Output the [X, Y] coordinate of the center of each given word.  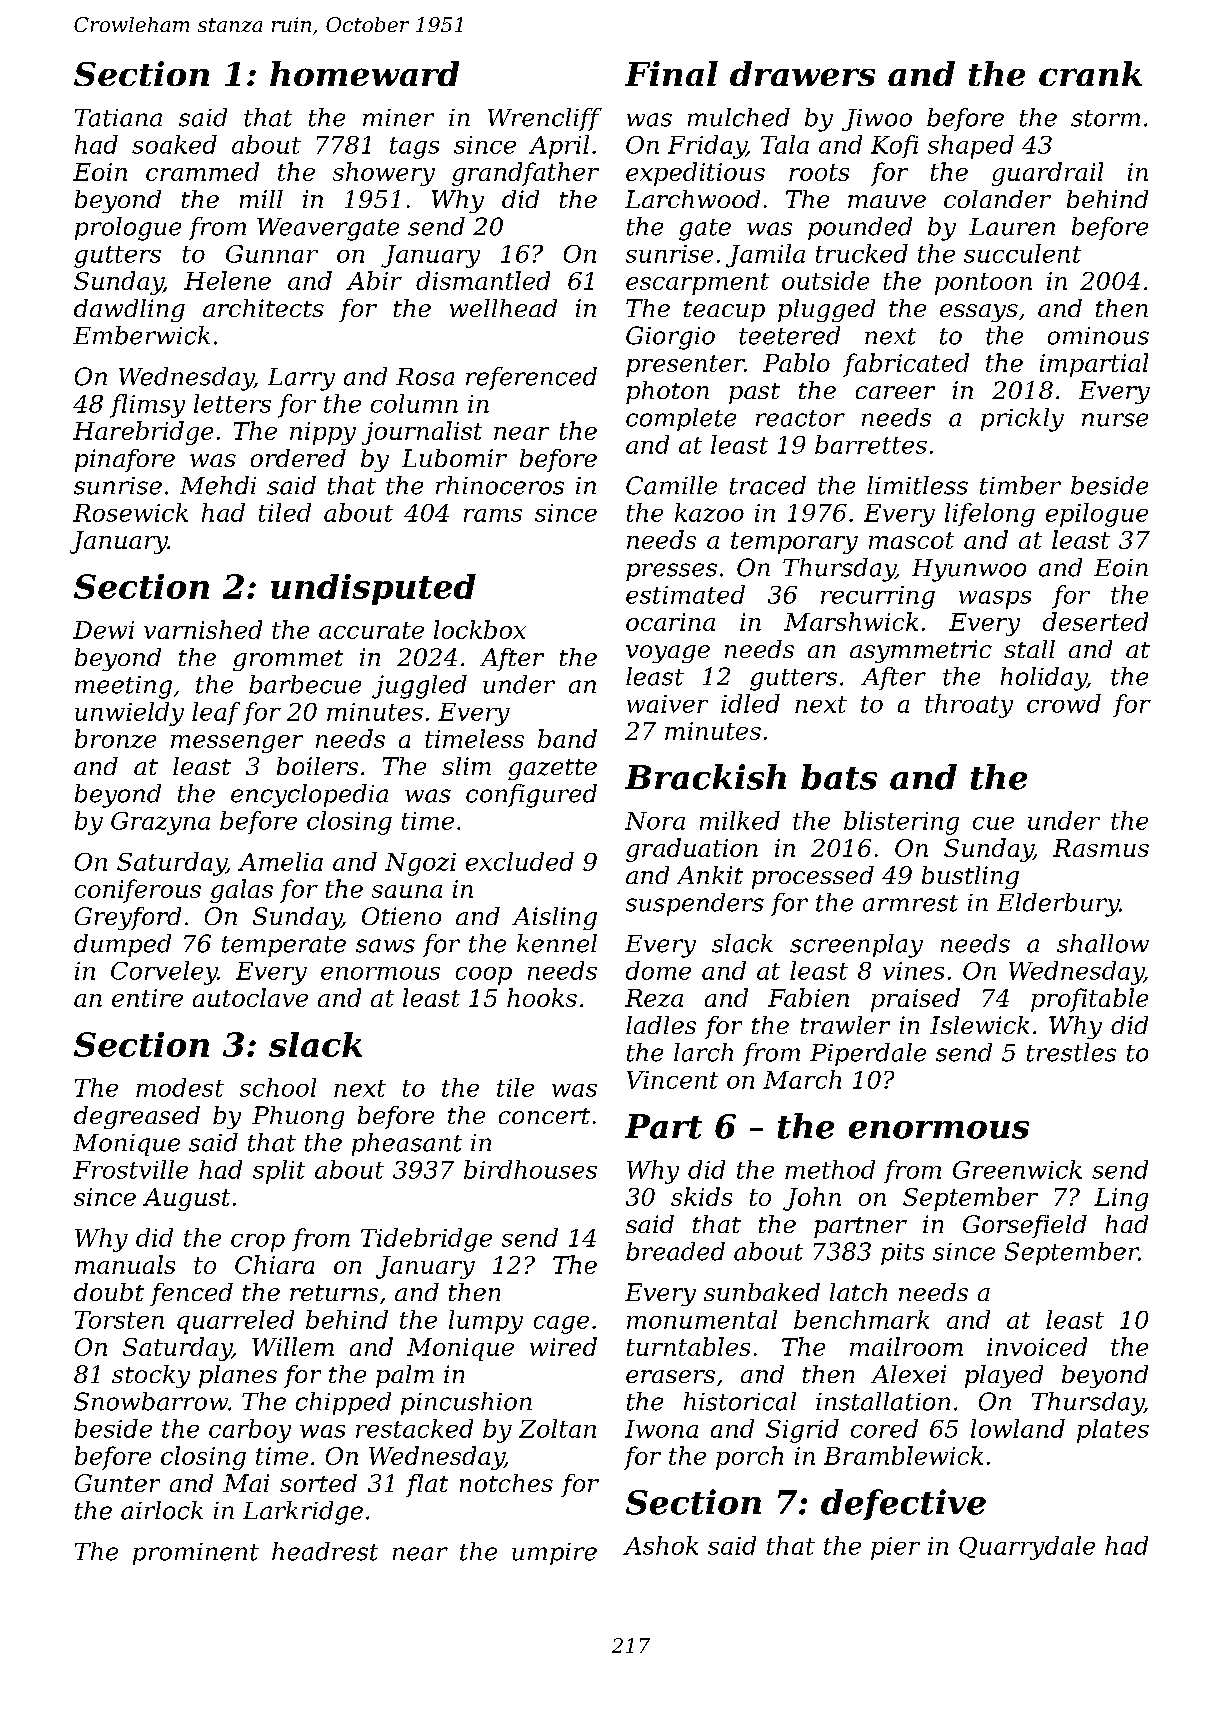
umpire [554, 1554]
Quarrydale [1027, 1548]
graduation [692, 850]
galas [241, 891]
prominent [196, 1554]
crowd [1064, 703]
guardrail [1047, 174]
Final [671, 73]
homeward [364, 73]
